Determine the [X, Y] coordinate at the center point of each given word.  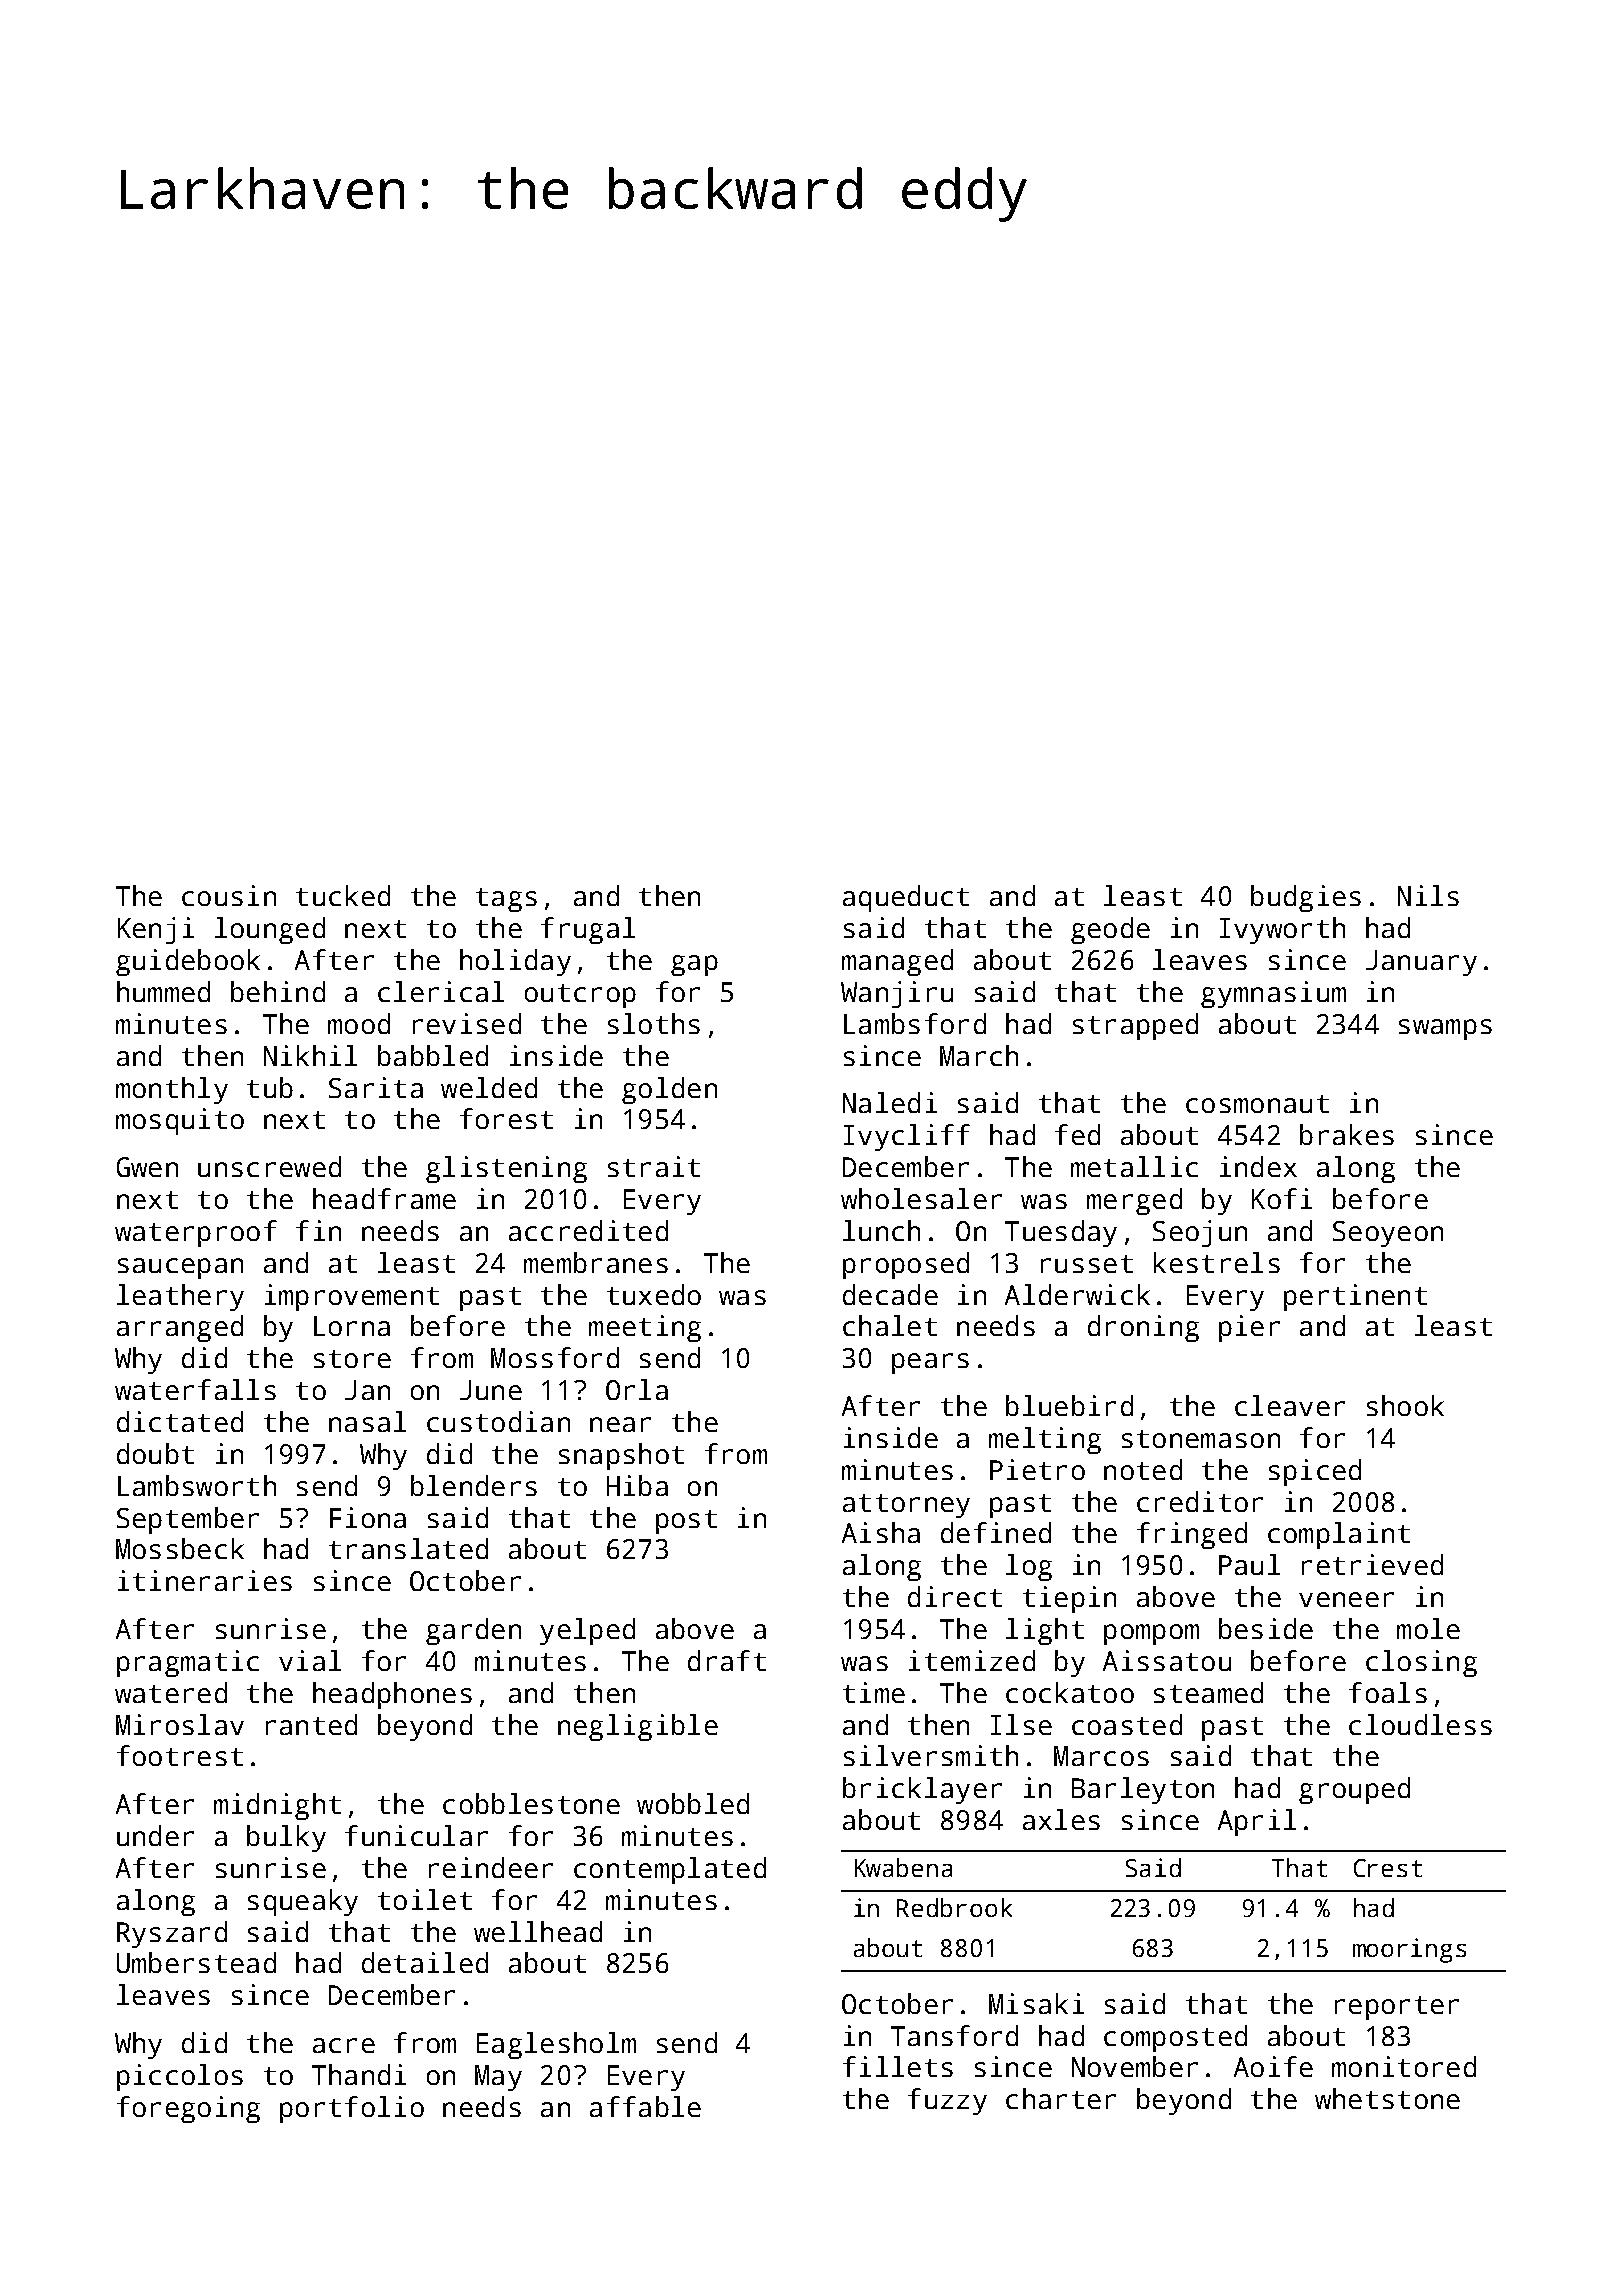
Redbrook [954, 1907]
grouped [1354, 1790]
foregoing [188, 2109]
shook [1405, 1405]
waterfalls [195, 1389]
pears [930, 1363]
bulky [286, 1838]
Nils [1428, 895]
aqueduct [906, 898]
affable [645, 2106]
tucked [343, 895]
